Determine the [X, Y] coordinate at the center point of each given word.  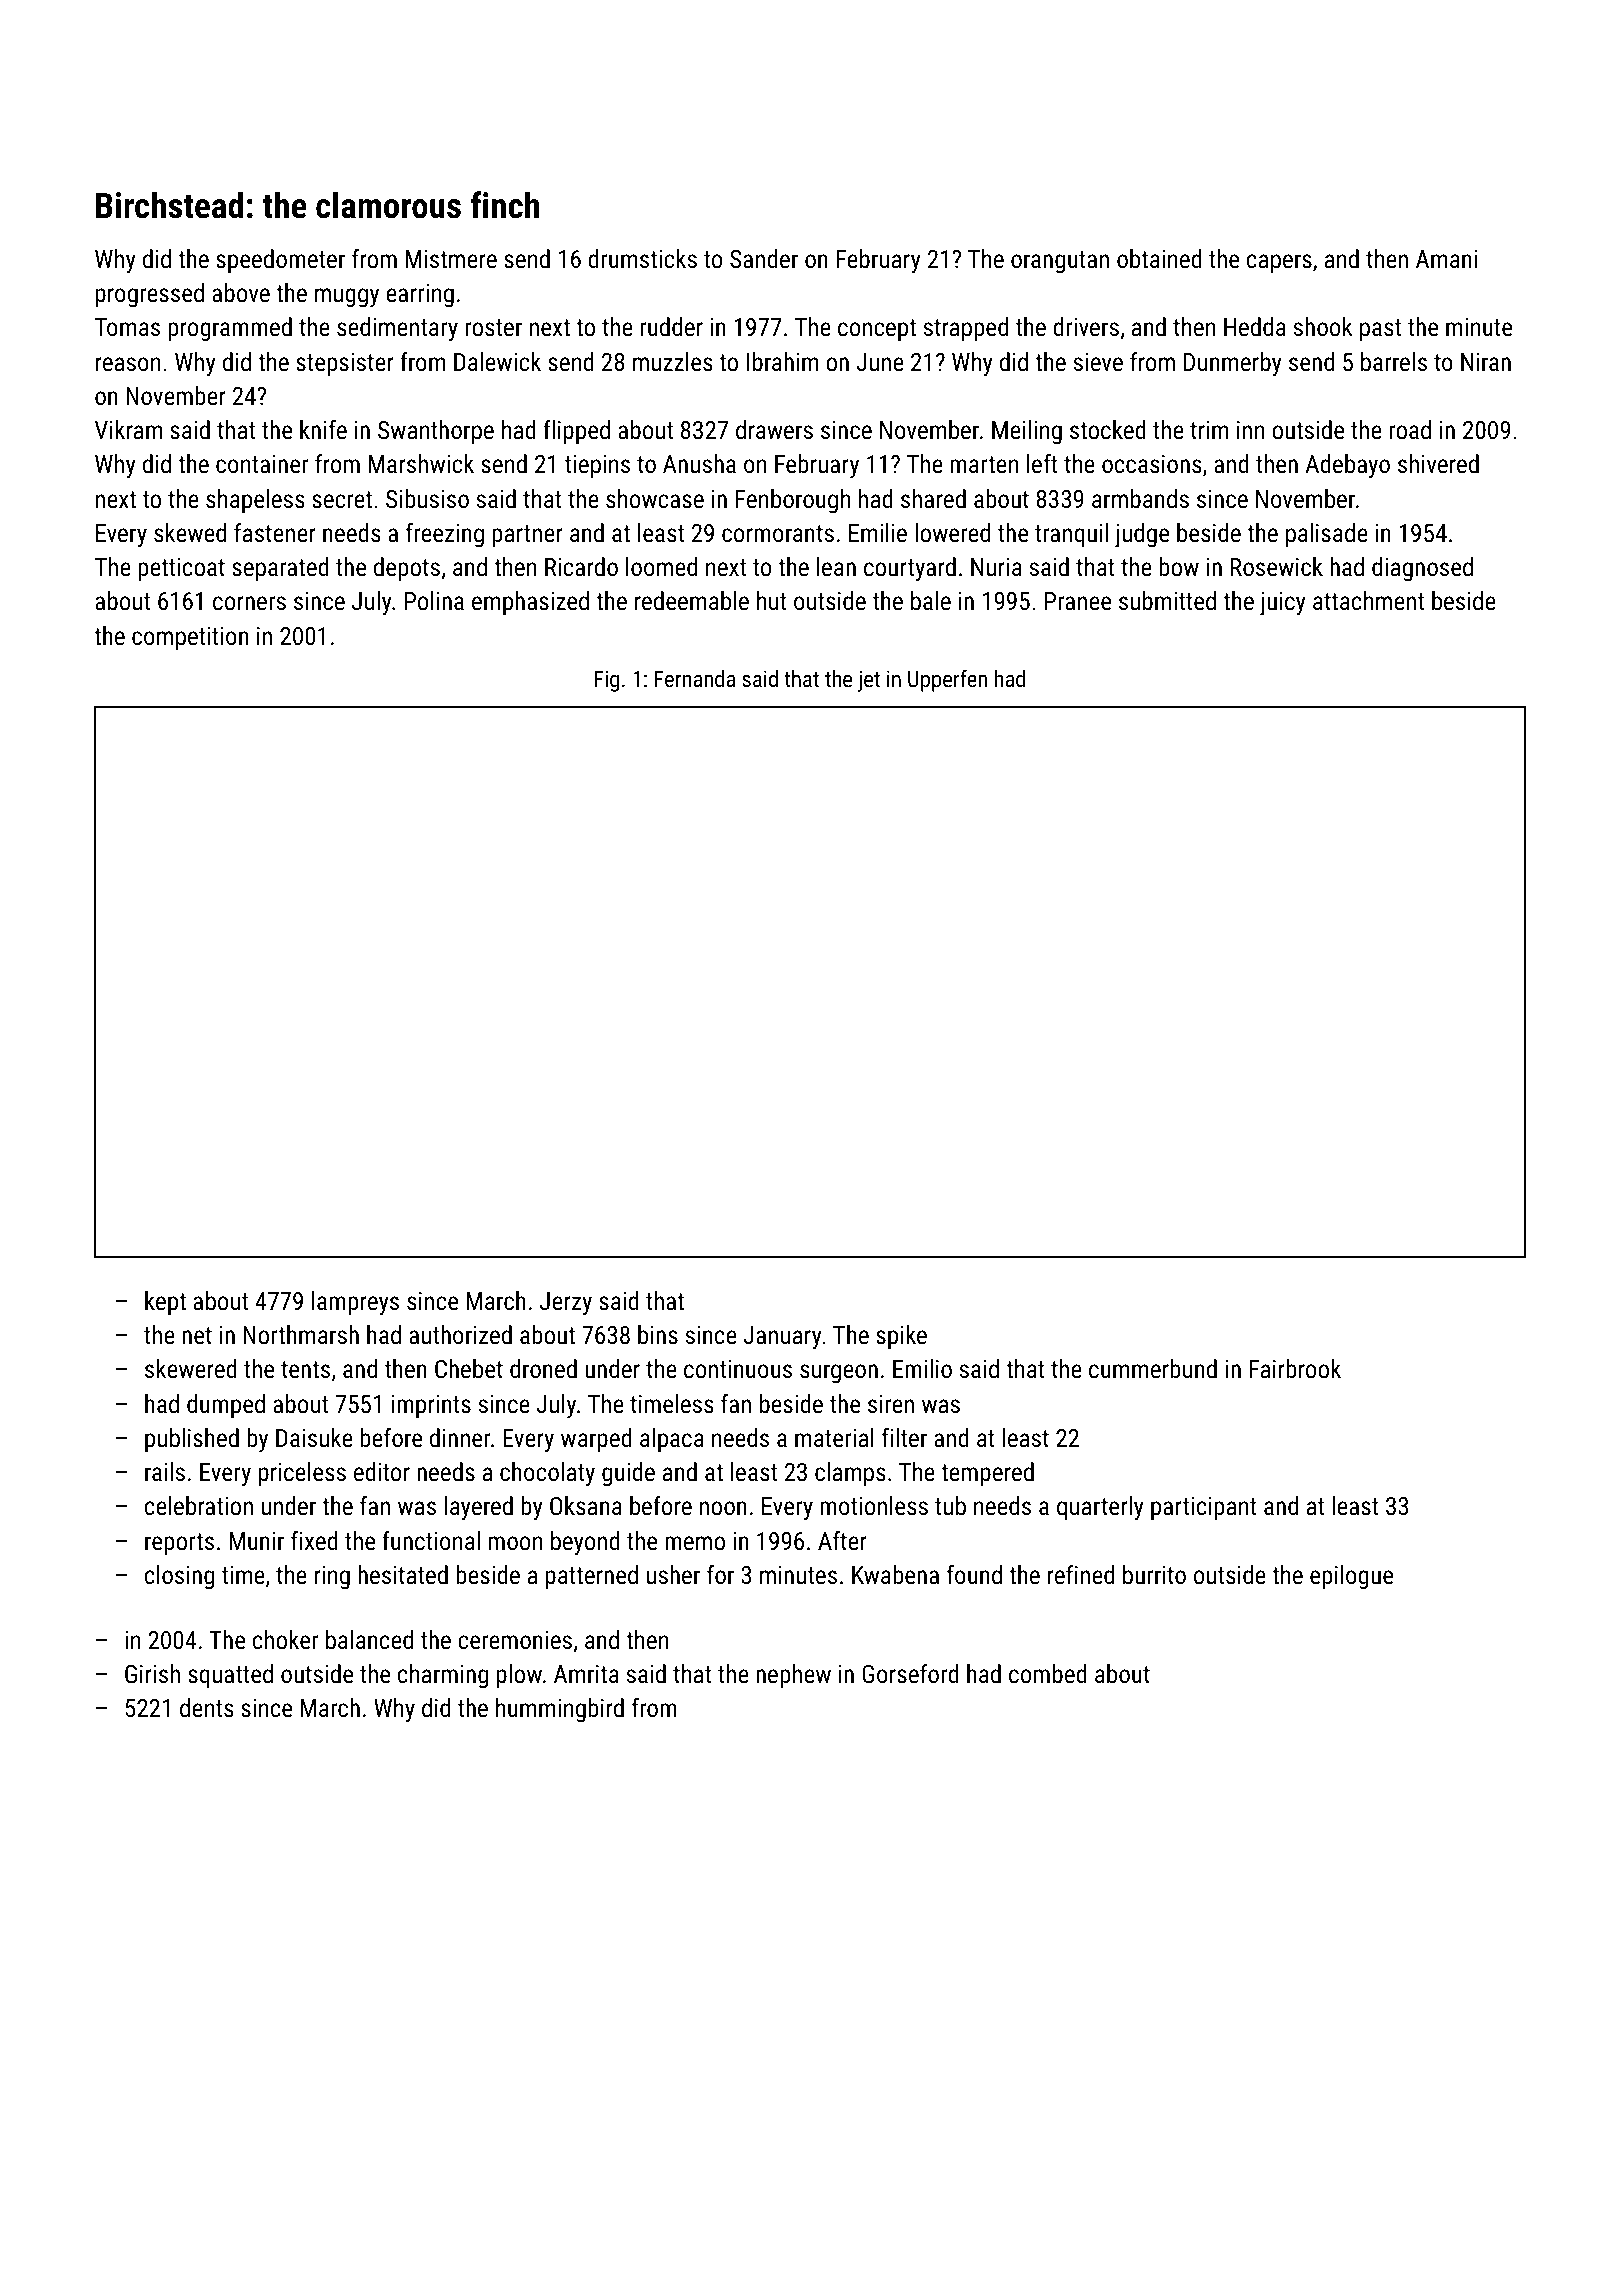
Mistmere [451, 259]
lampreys [355, 1303]
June [880, 362]
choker [285, 1639]
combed [1048, 1673]
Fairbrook [1295, 1368]
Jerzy [566, 1304]
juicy [1283, 604]
